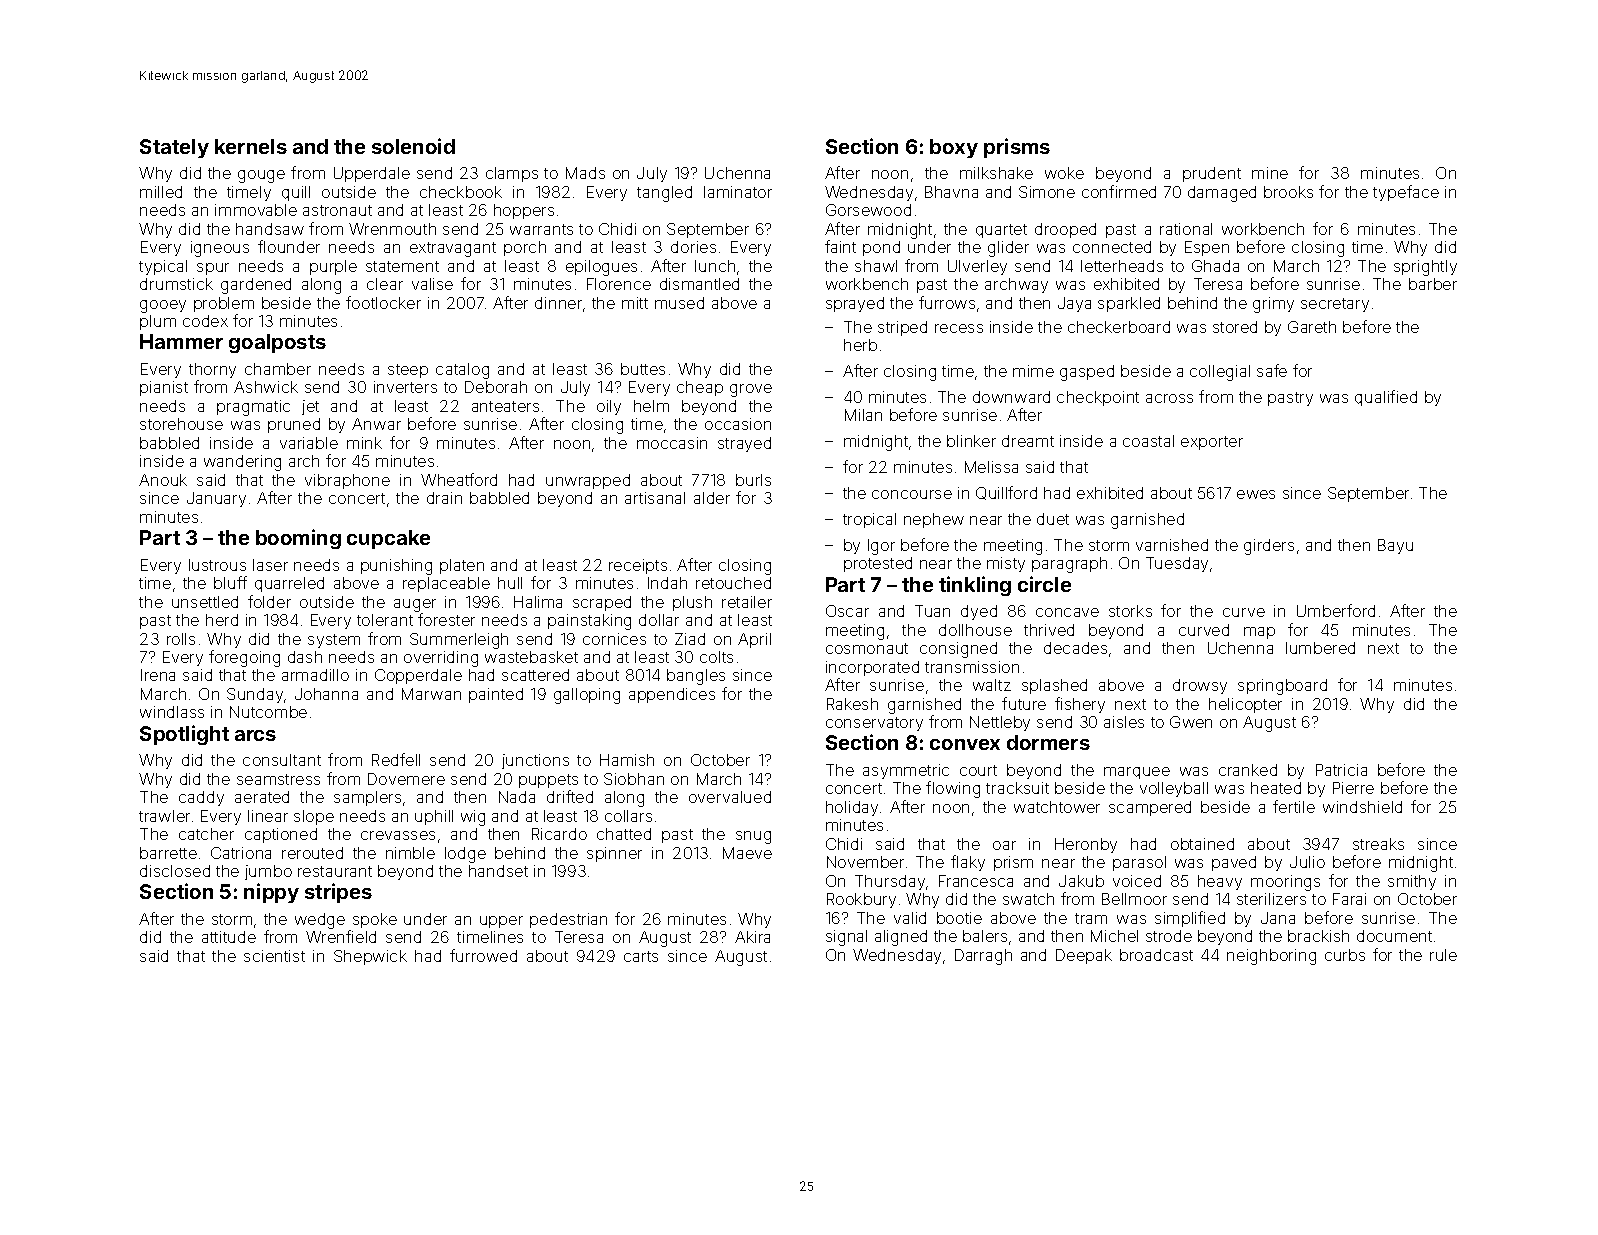 The height and width of the page is (1235, 1598). Describe the element at coordinates (1406, 193) in the page. I see `typeface` at that location.
